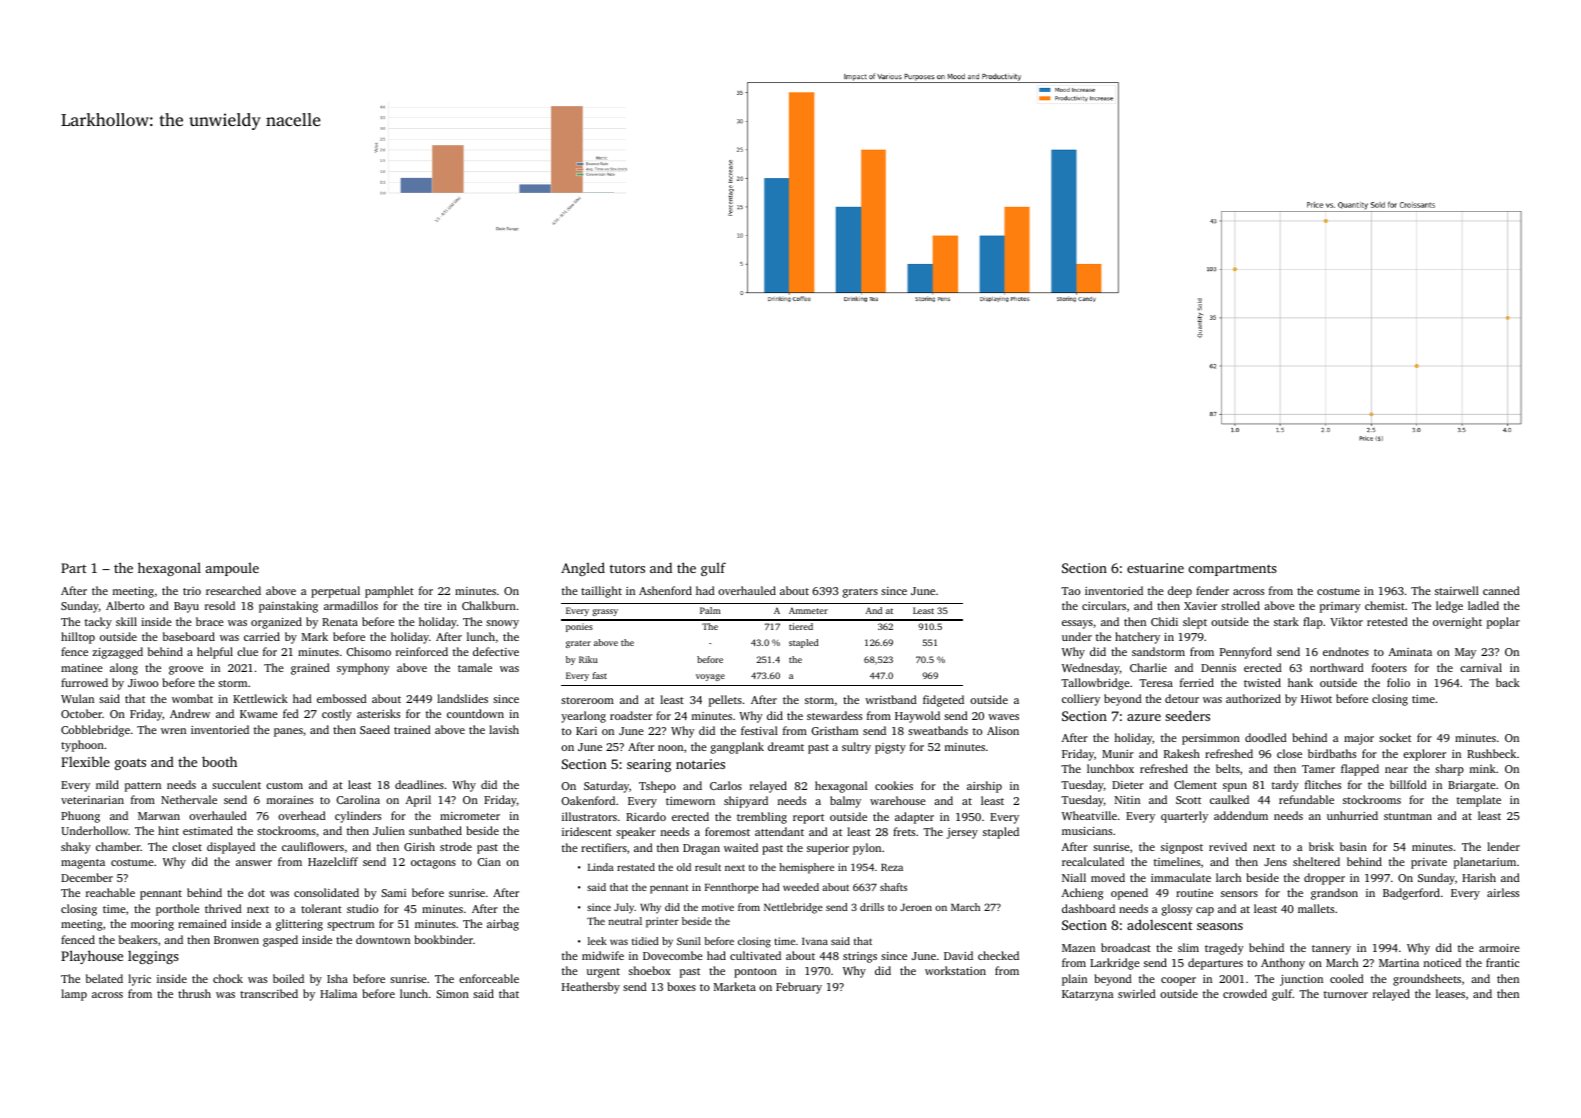  Describe the element at coordinates (1457, 590) in the page. I see `stairwell` at that location.
